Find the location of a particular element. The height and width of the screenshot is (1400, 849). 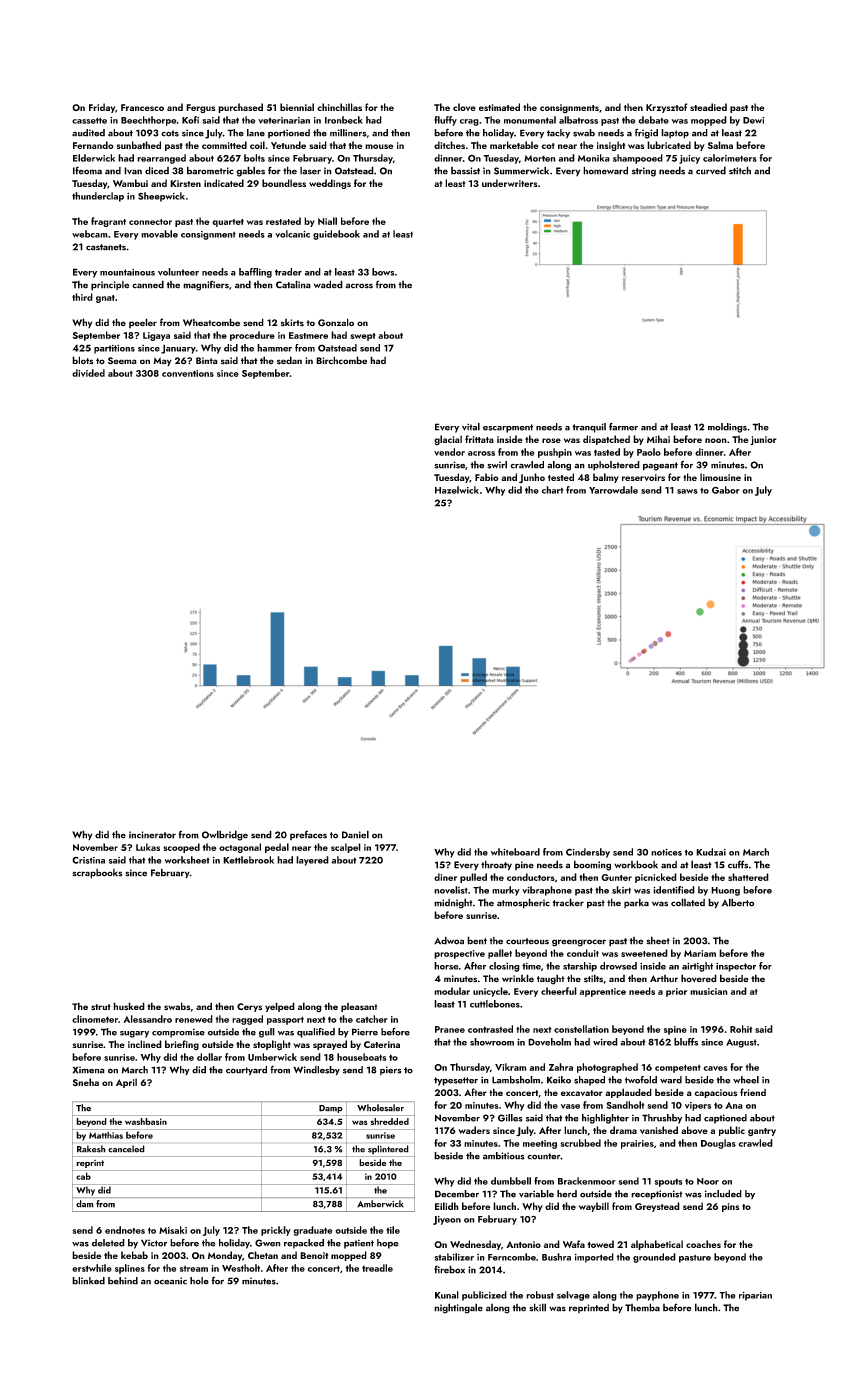

curved is located at coordinates (711, 170).
